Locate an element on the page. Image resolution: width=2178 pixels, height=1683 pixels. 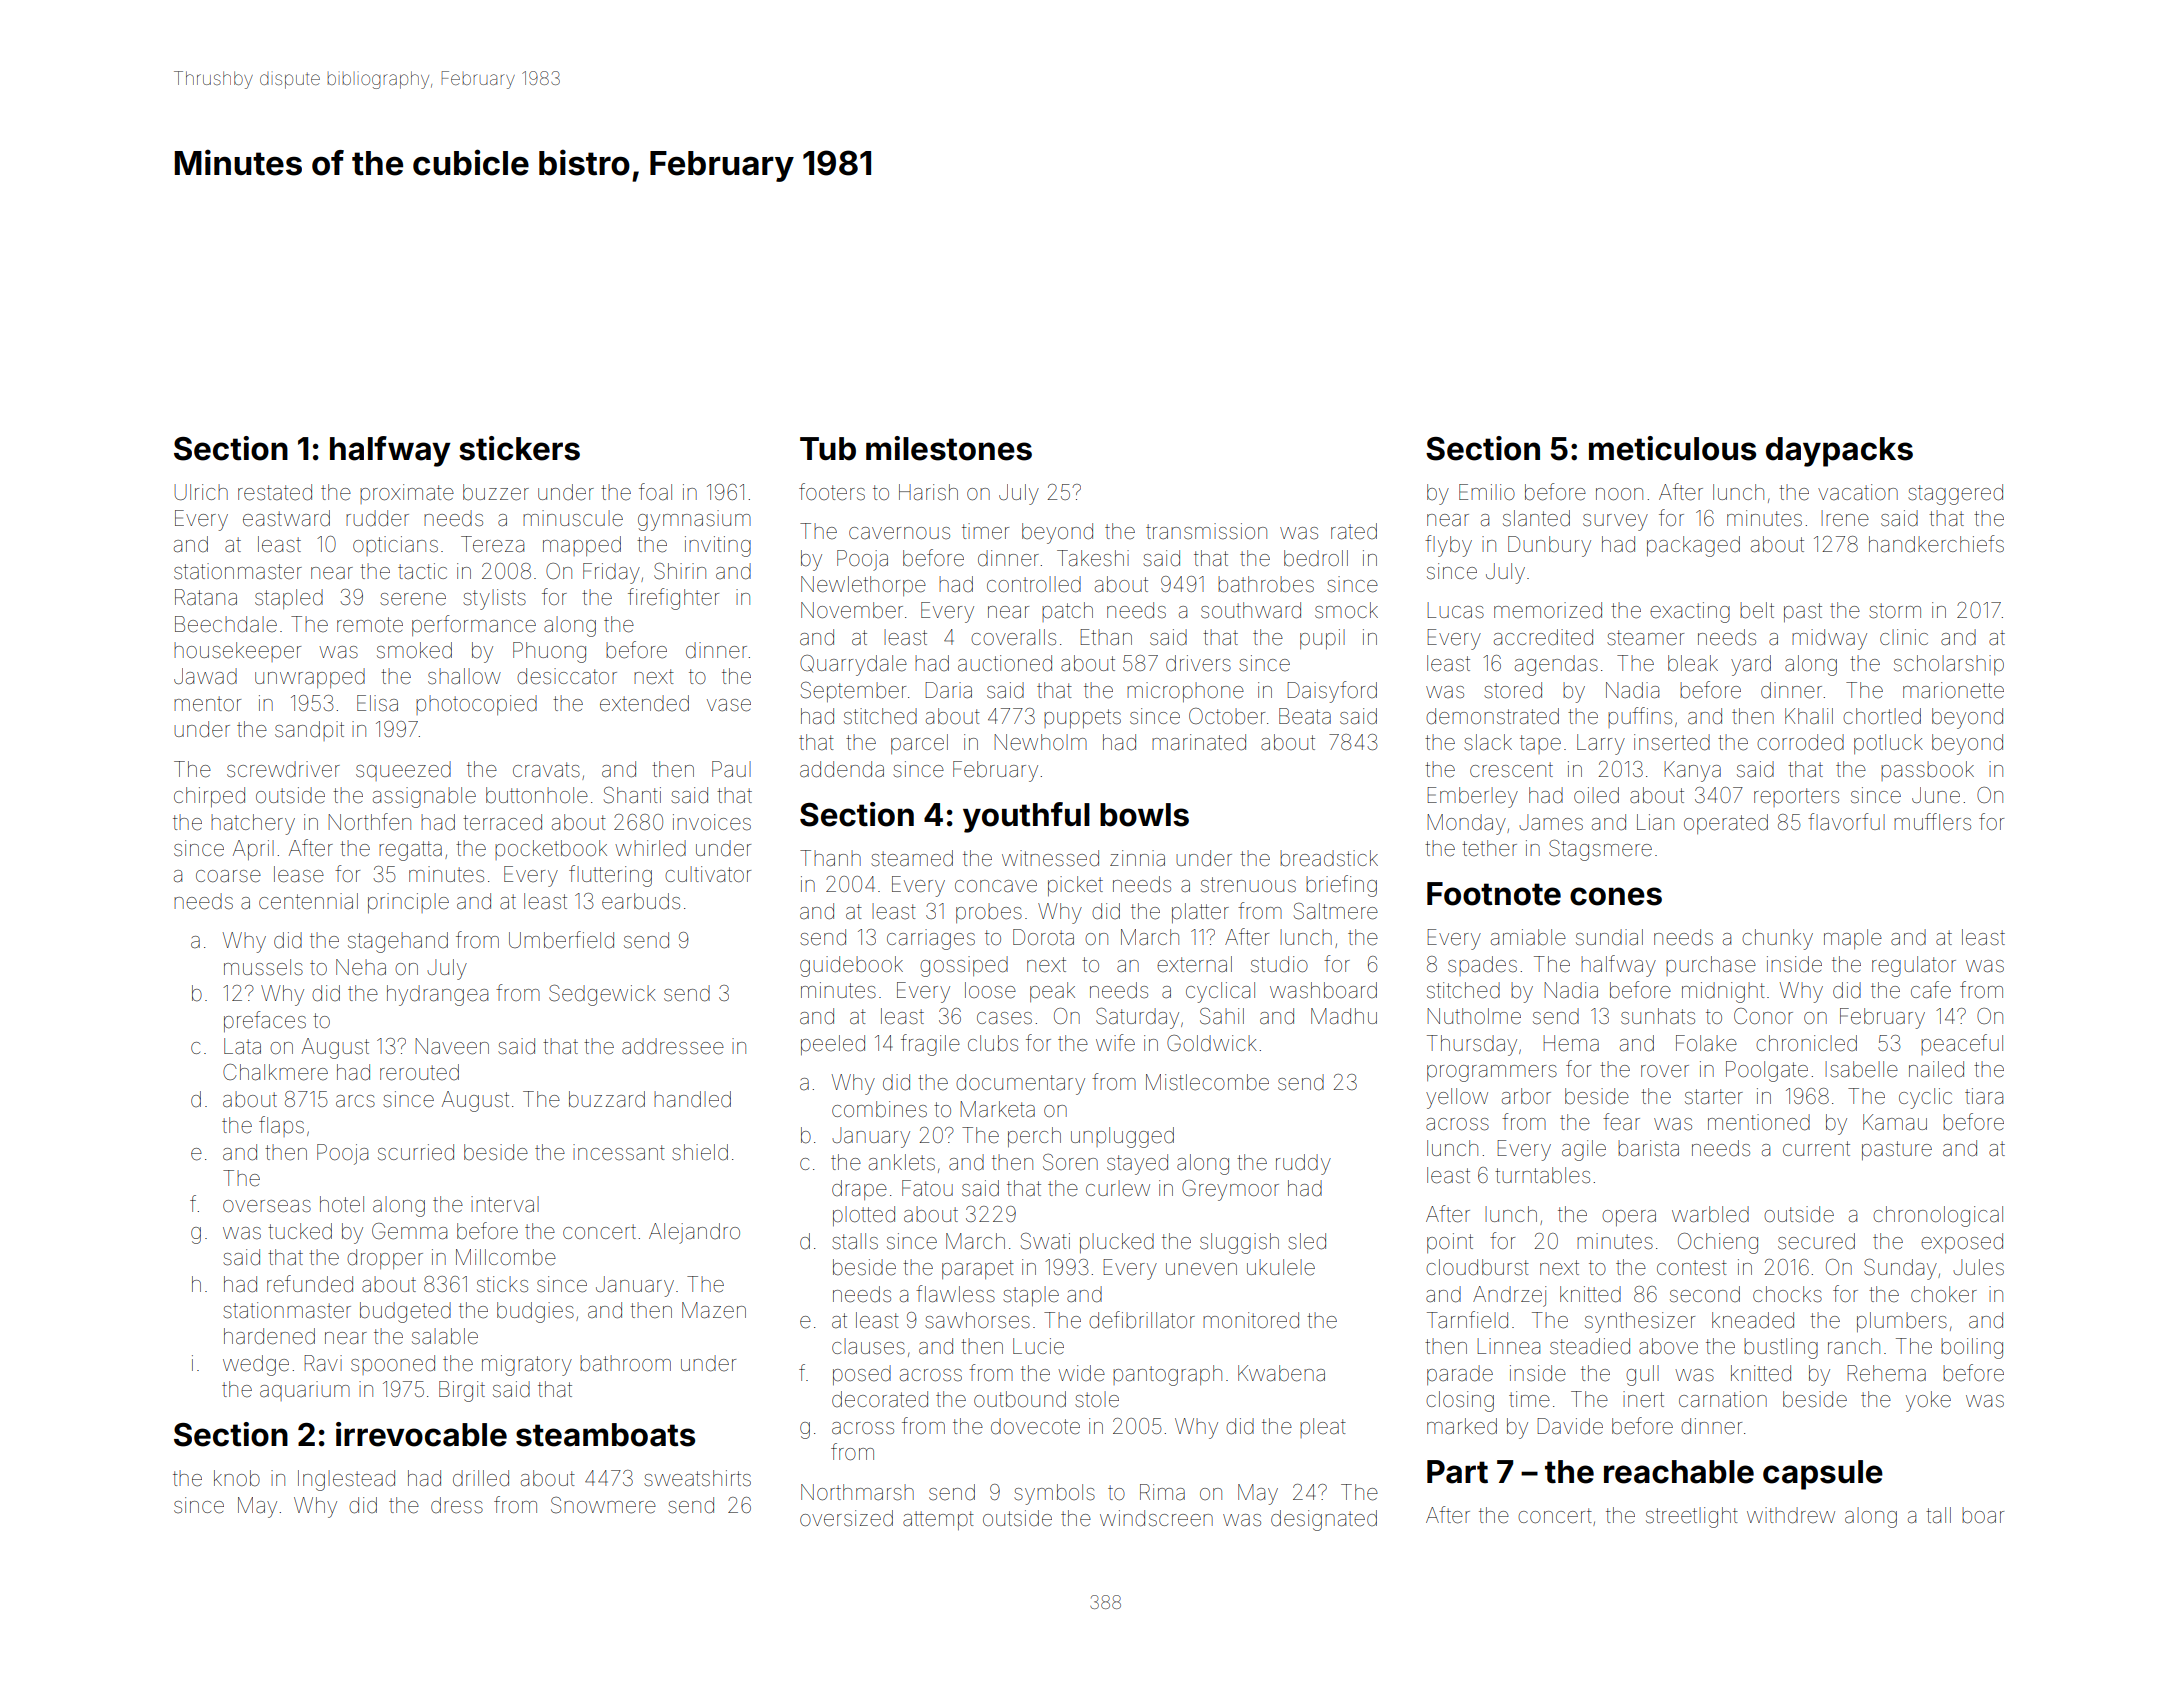
stickers is located at coordinates (519, 448).
